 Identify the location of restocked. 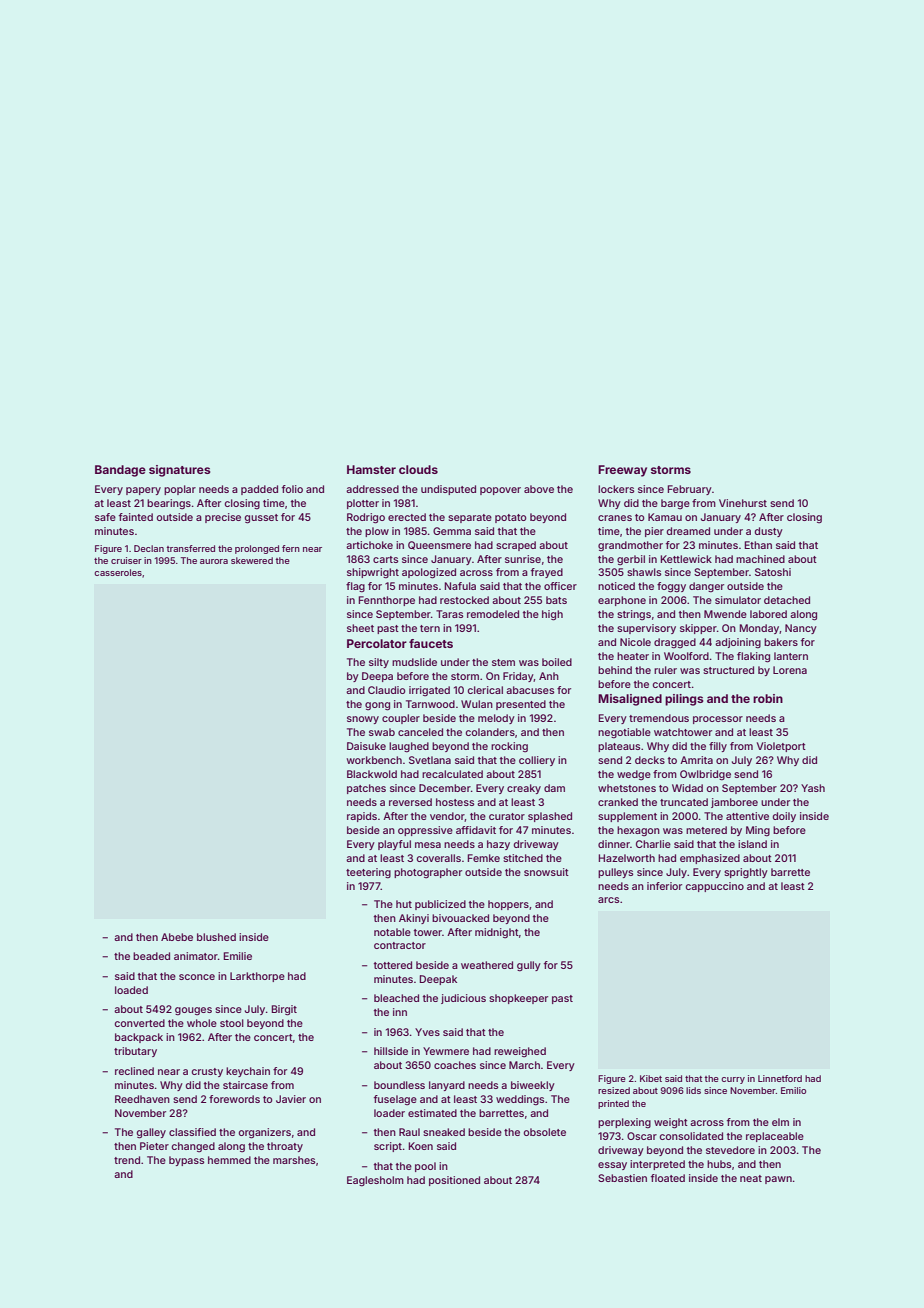
(464, 600).
